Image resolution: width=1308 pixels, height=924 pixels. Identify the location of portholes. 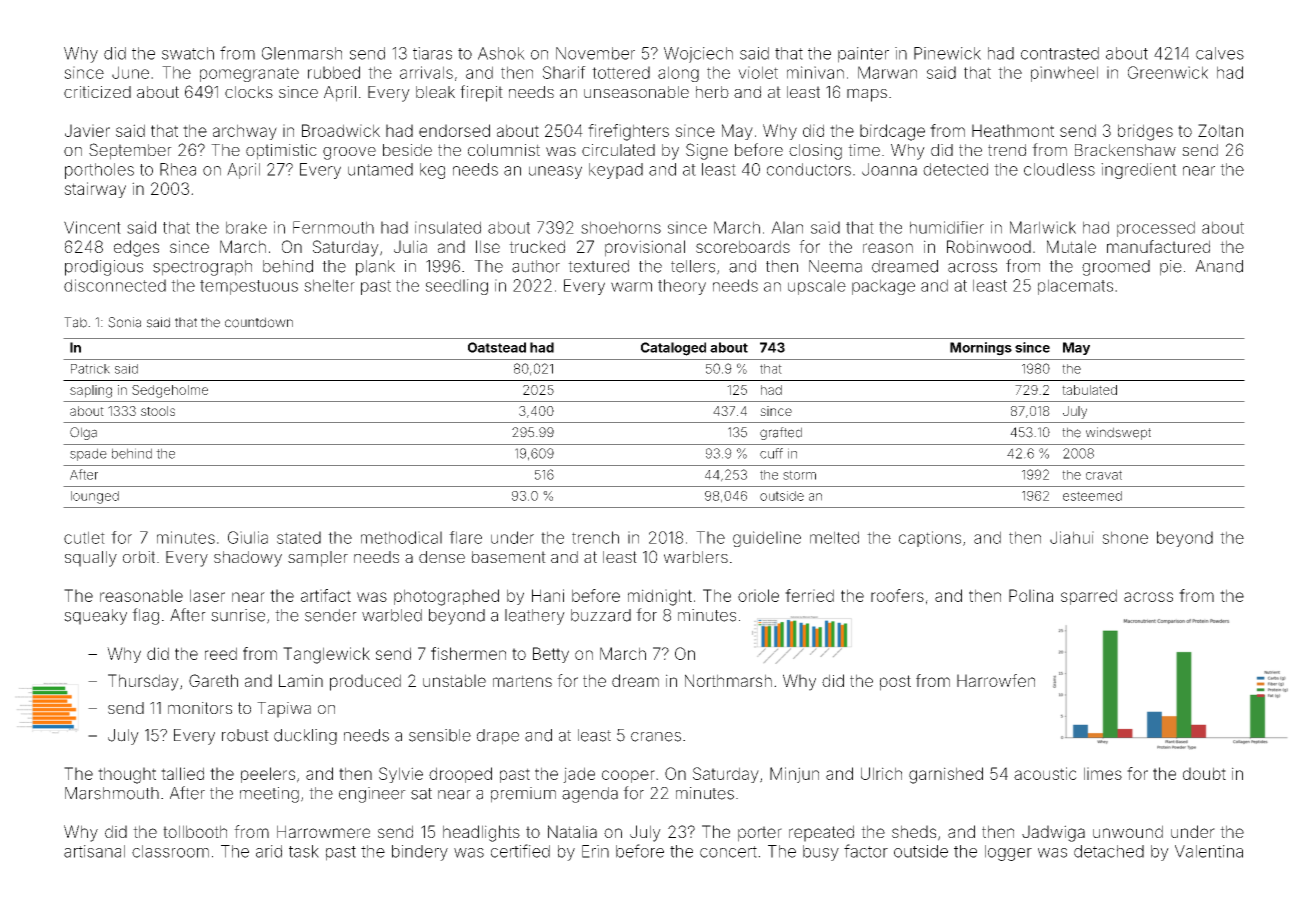
(99, 171).
